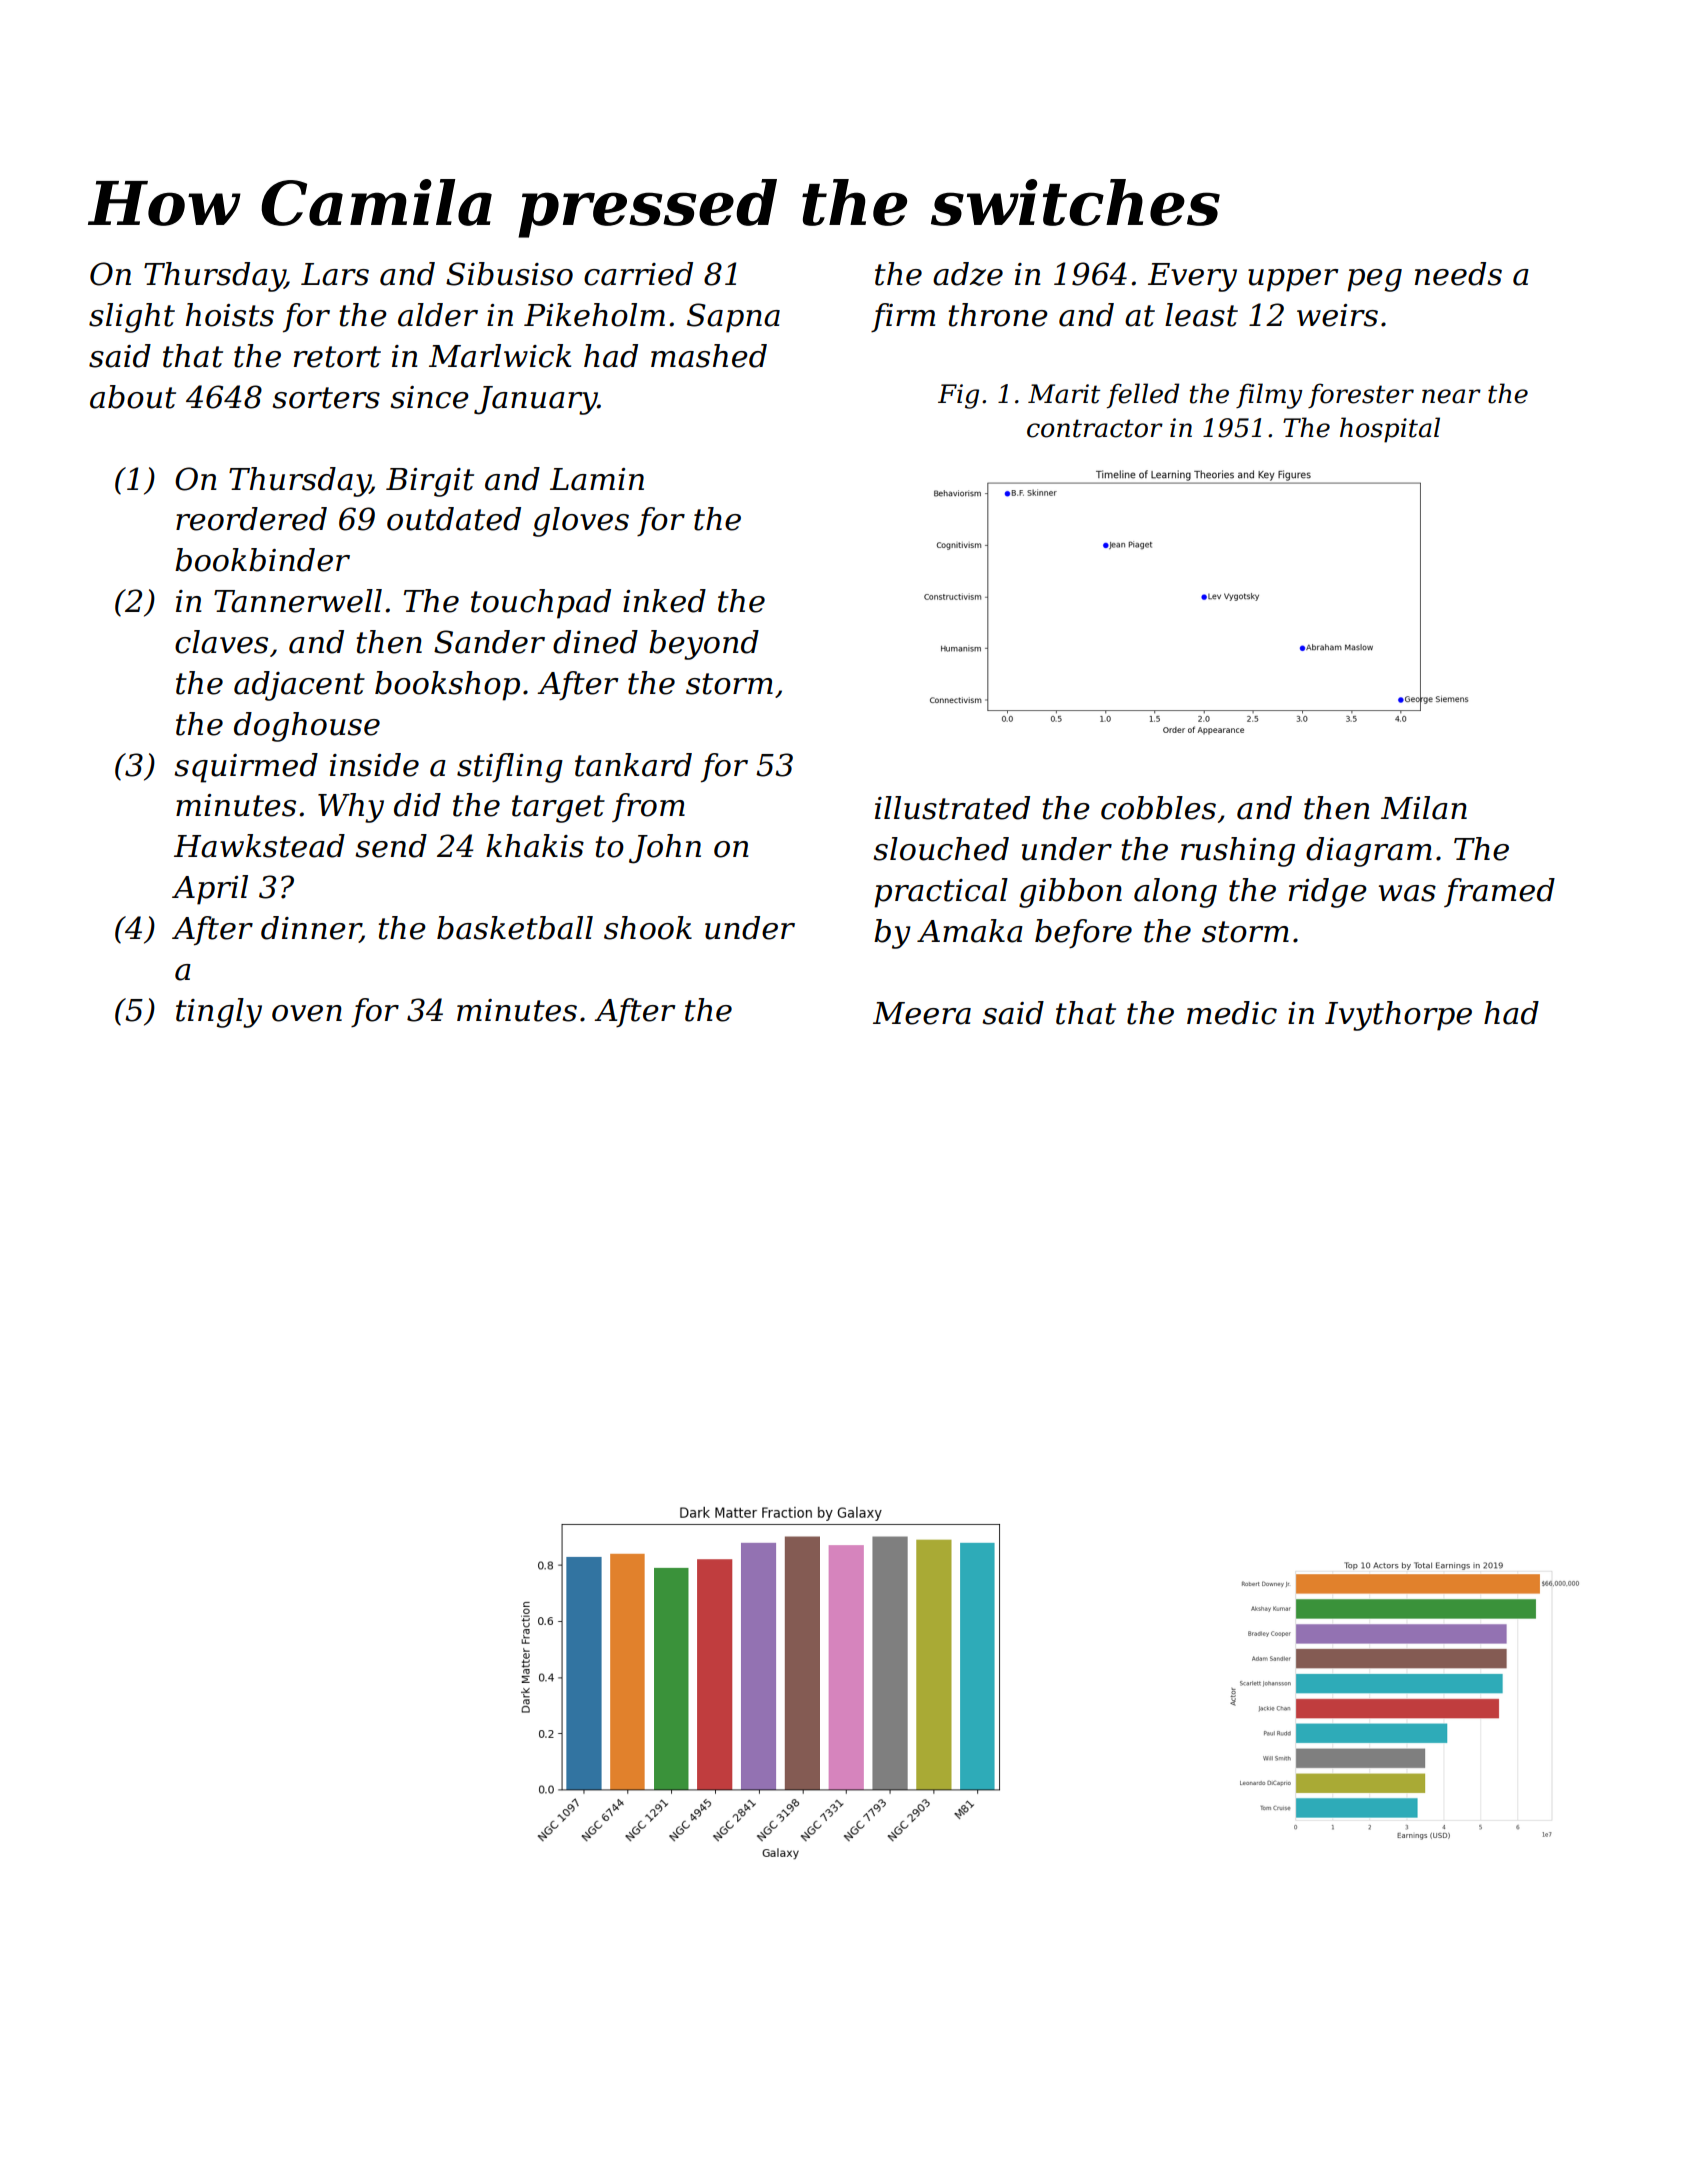 This page has height=2178, width=1683. Describe the element at coordinates (968, 274) in the page. I see `adze` at that location.
